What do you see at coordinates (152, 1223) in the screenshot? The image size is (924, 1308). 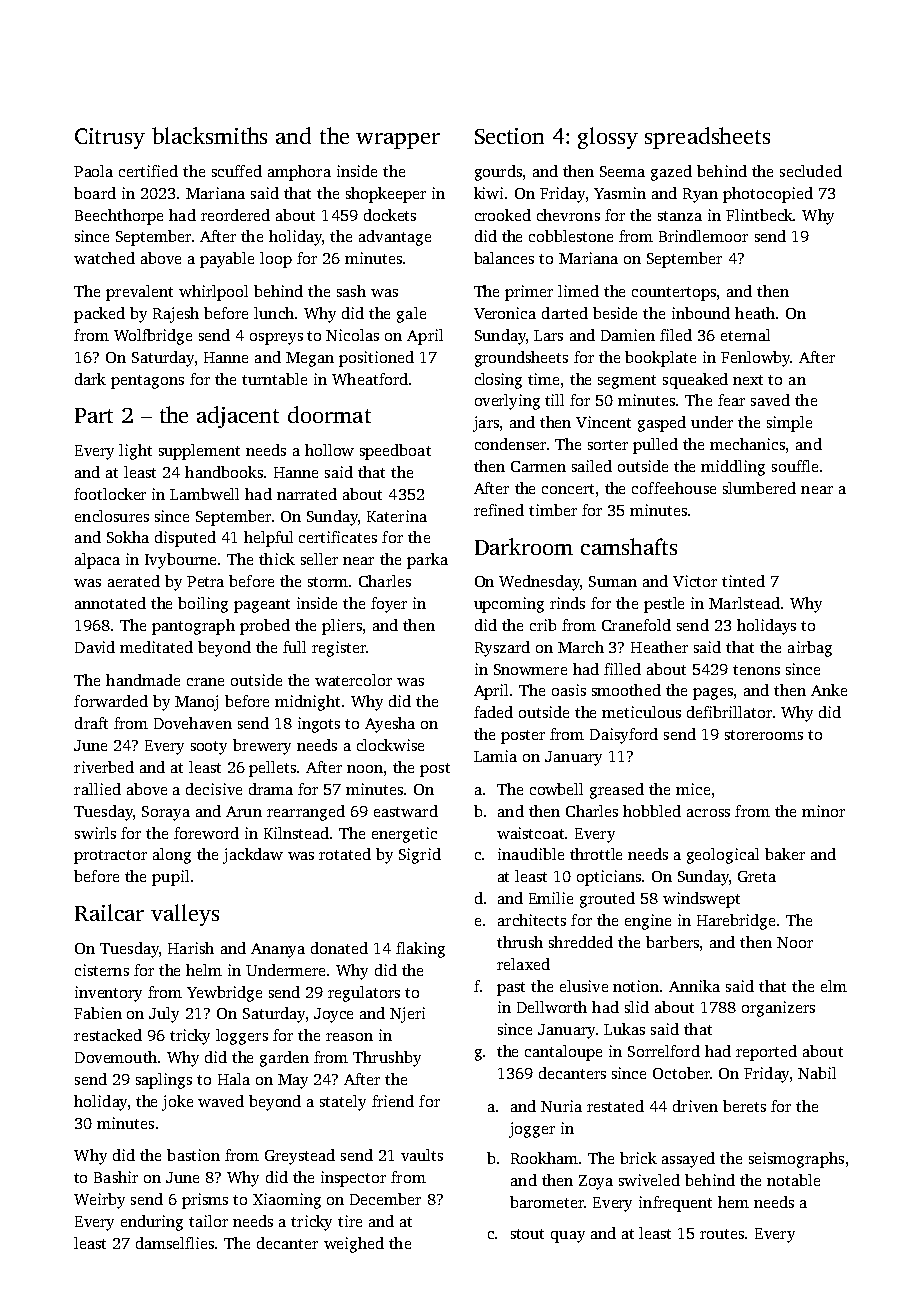 I see `enduring` at bounding box center [152, 1223].
